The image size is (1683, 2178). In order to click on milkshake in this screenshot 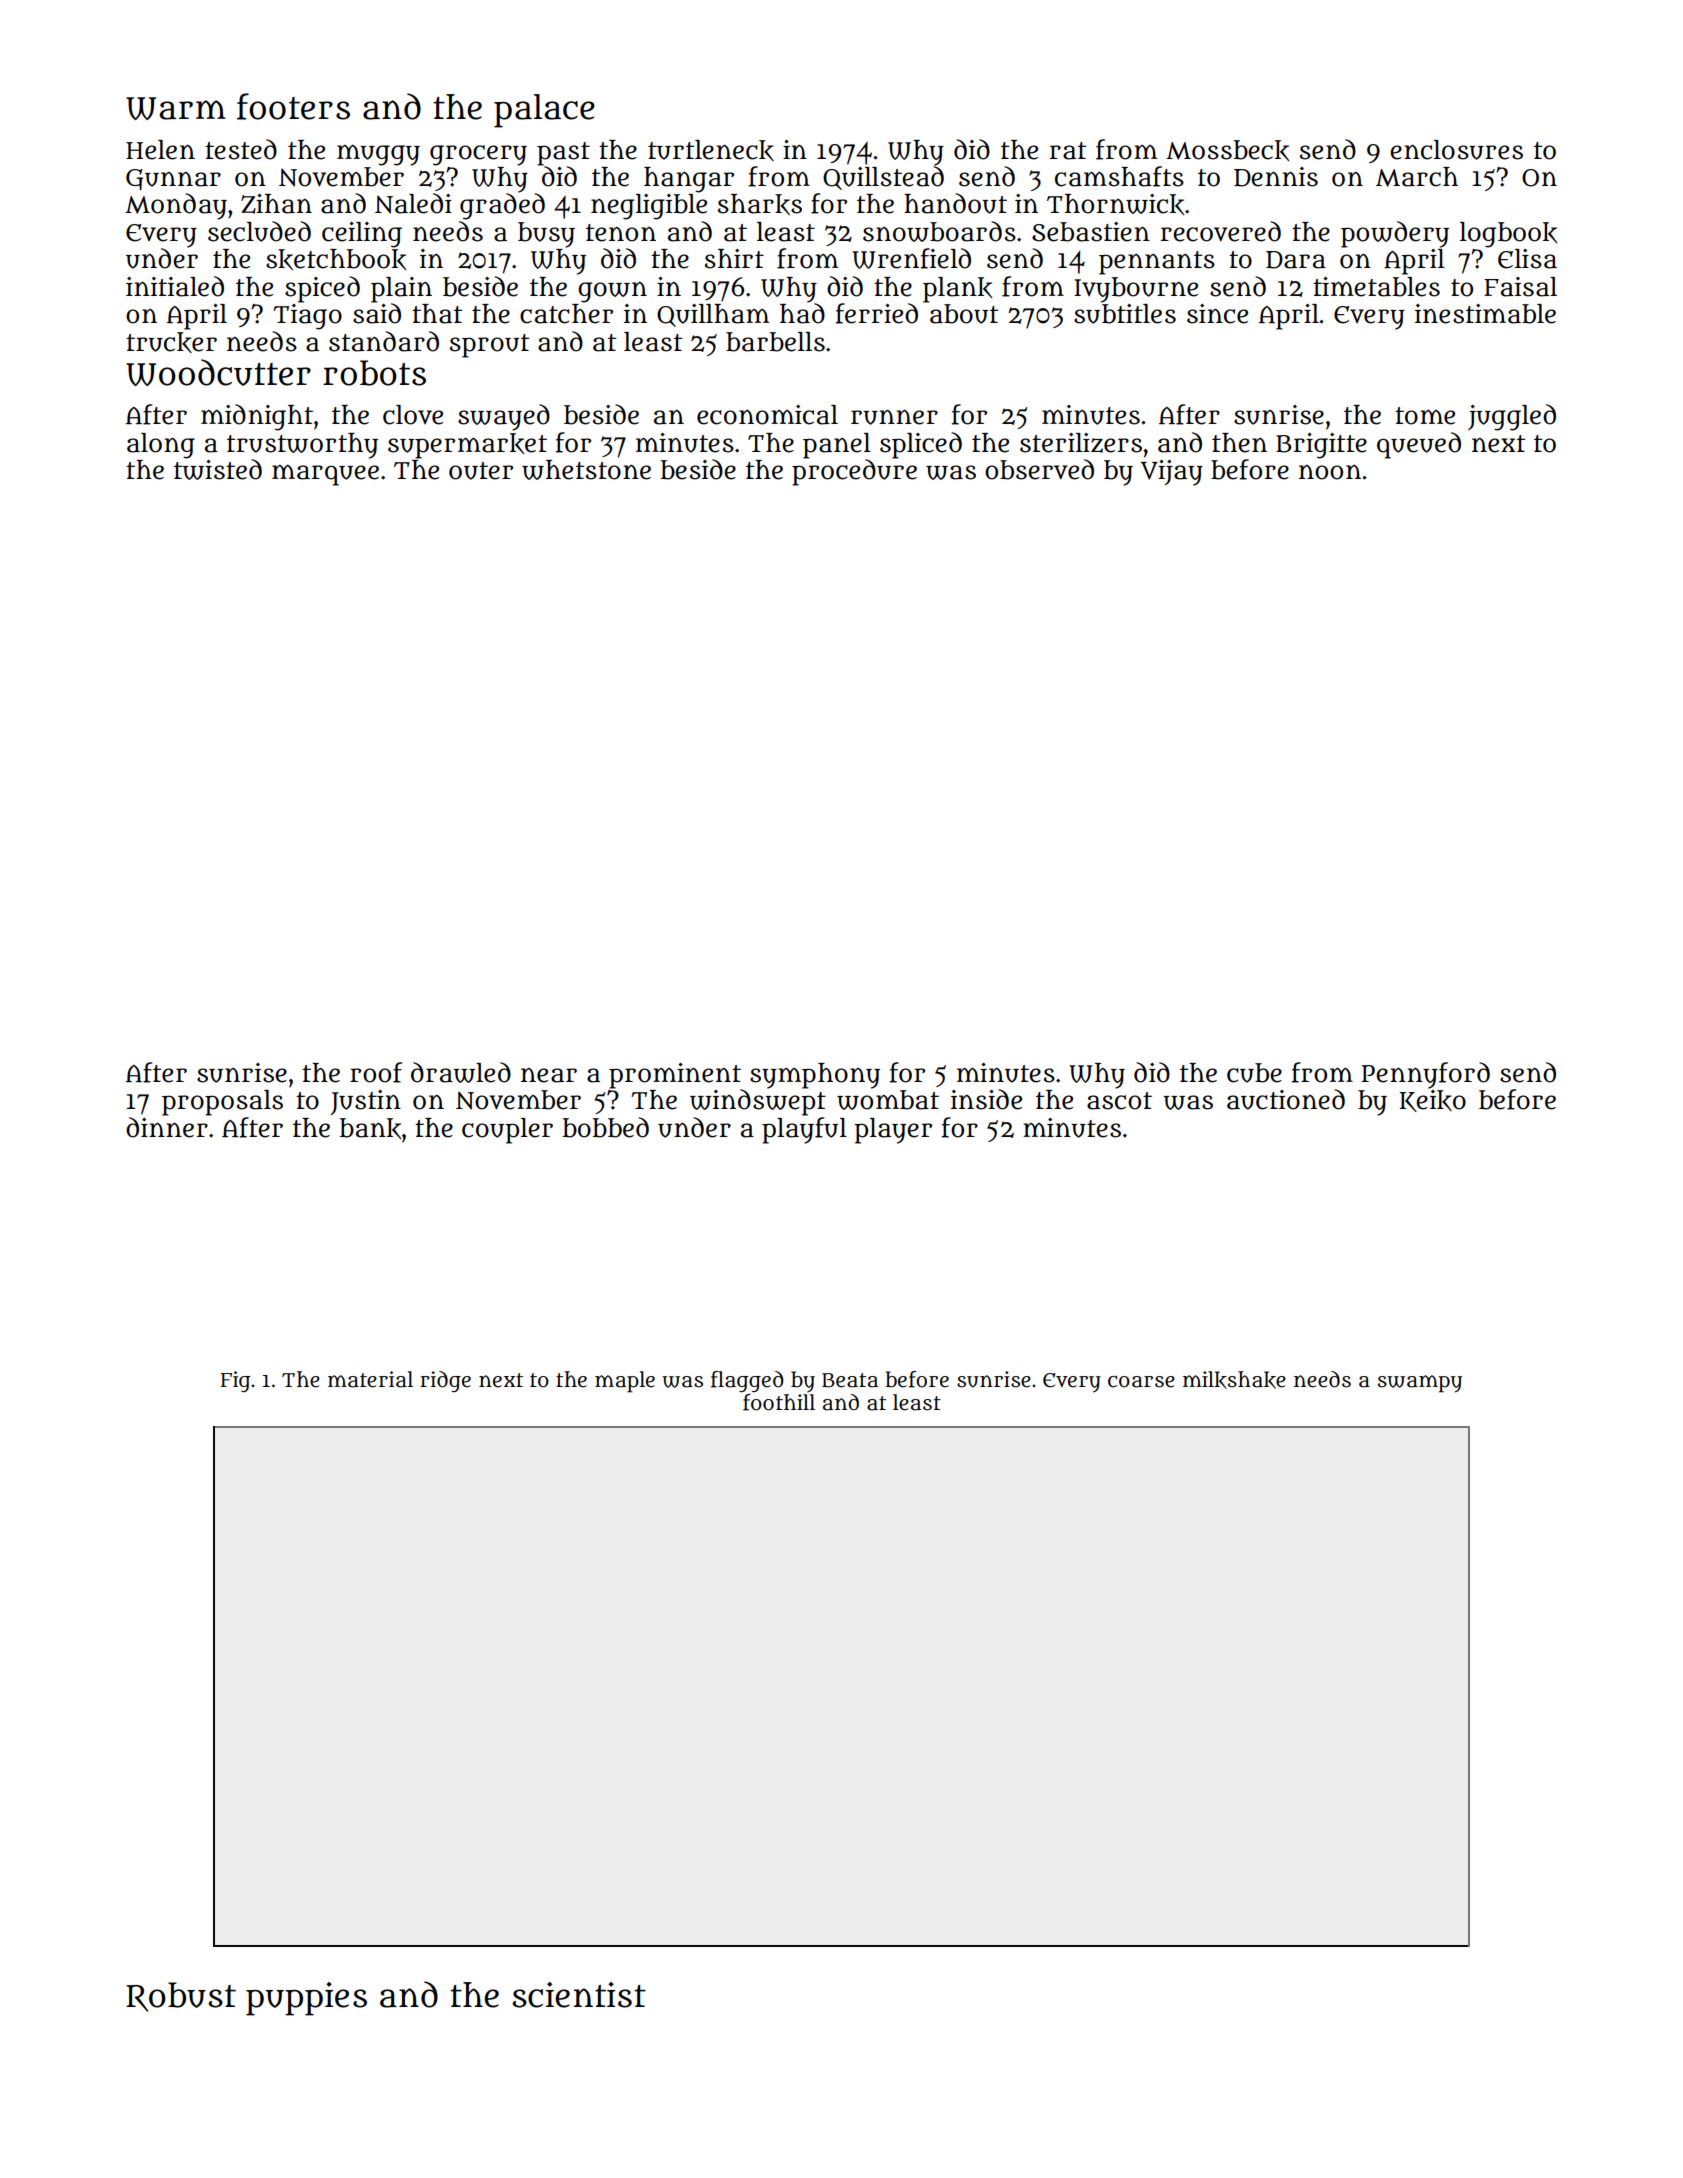, I will do `click(1234, 1380)`.
